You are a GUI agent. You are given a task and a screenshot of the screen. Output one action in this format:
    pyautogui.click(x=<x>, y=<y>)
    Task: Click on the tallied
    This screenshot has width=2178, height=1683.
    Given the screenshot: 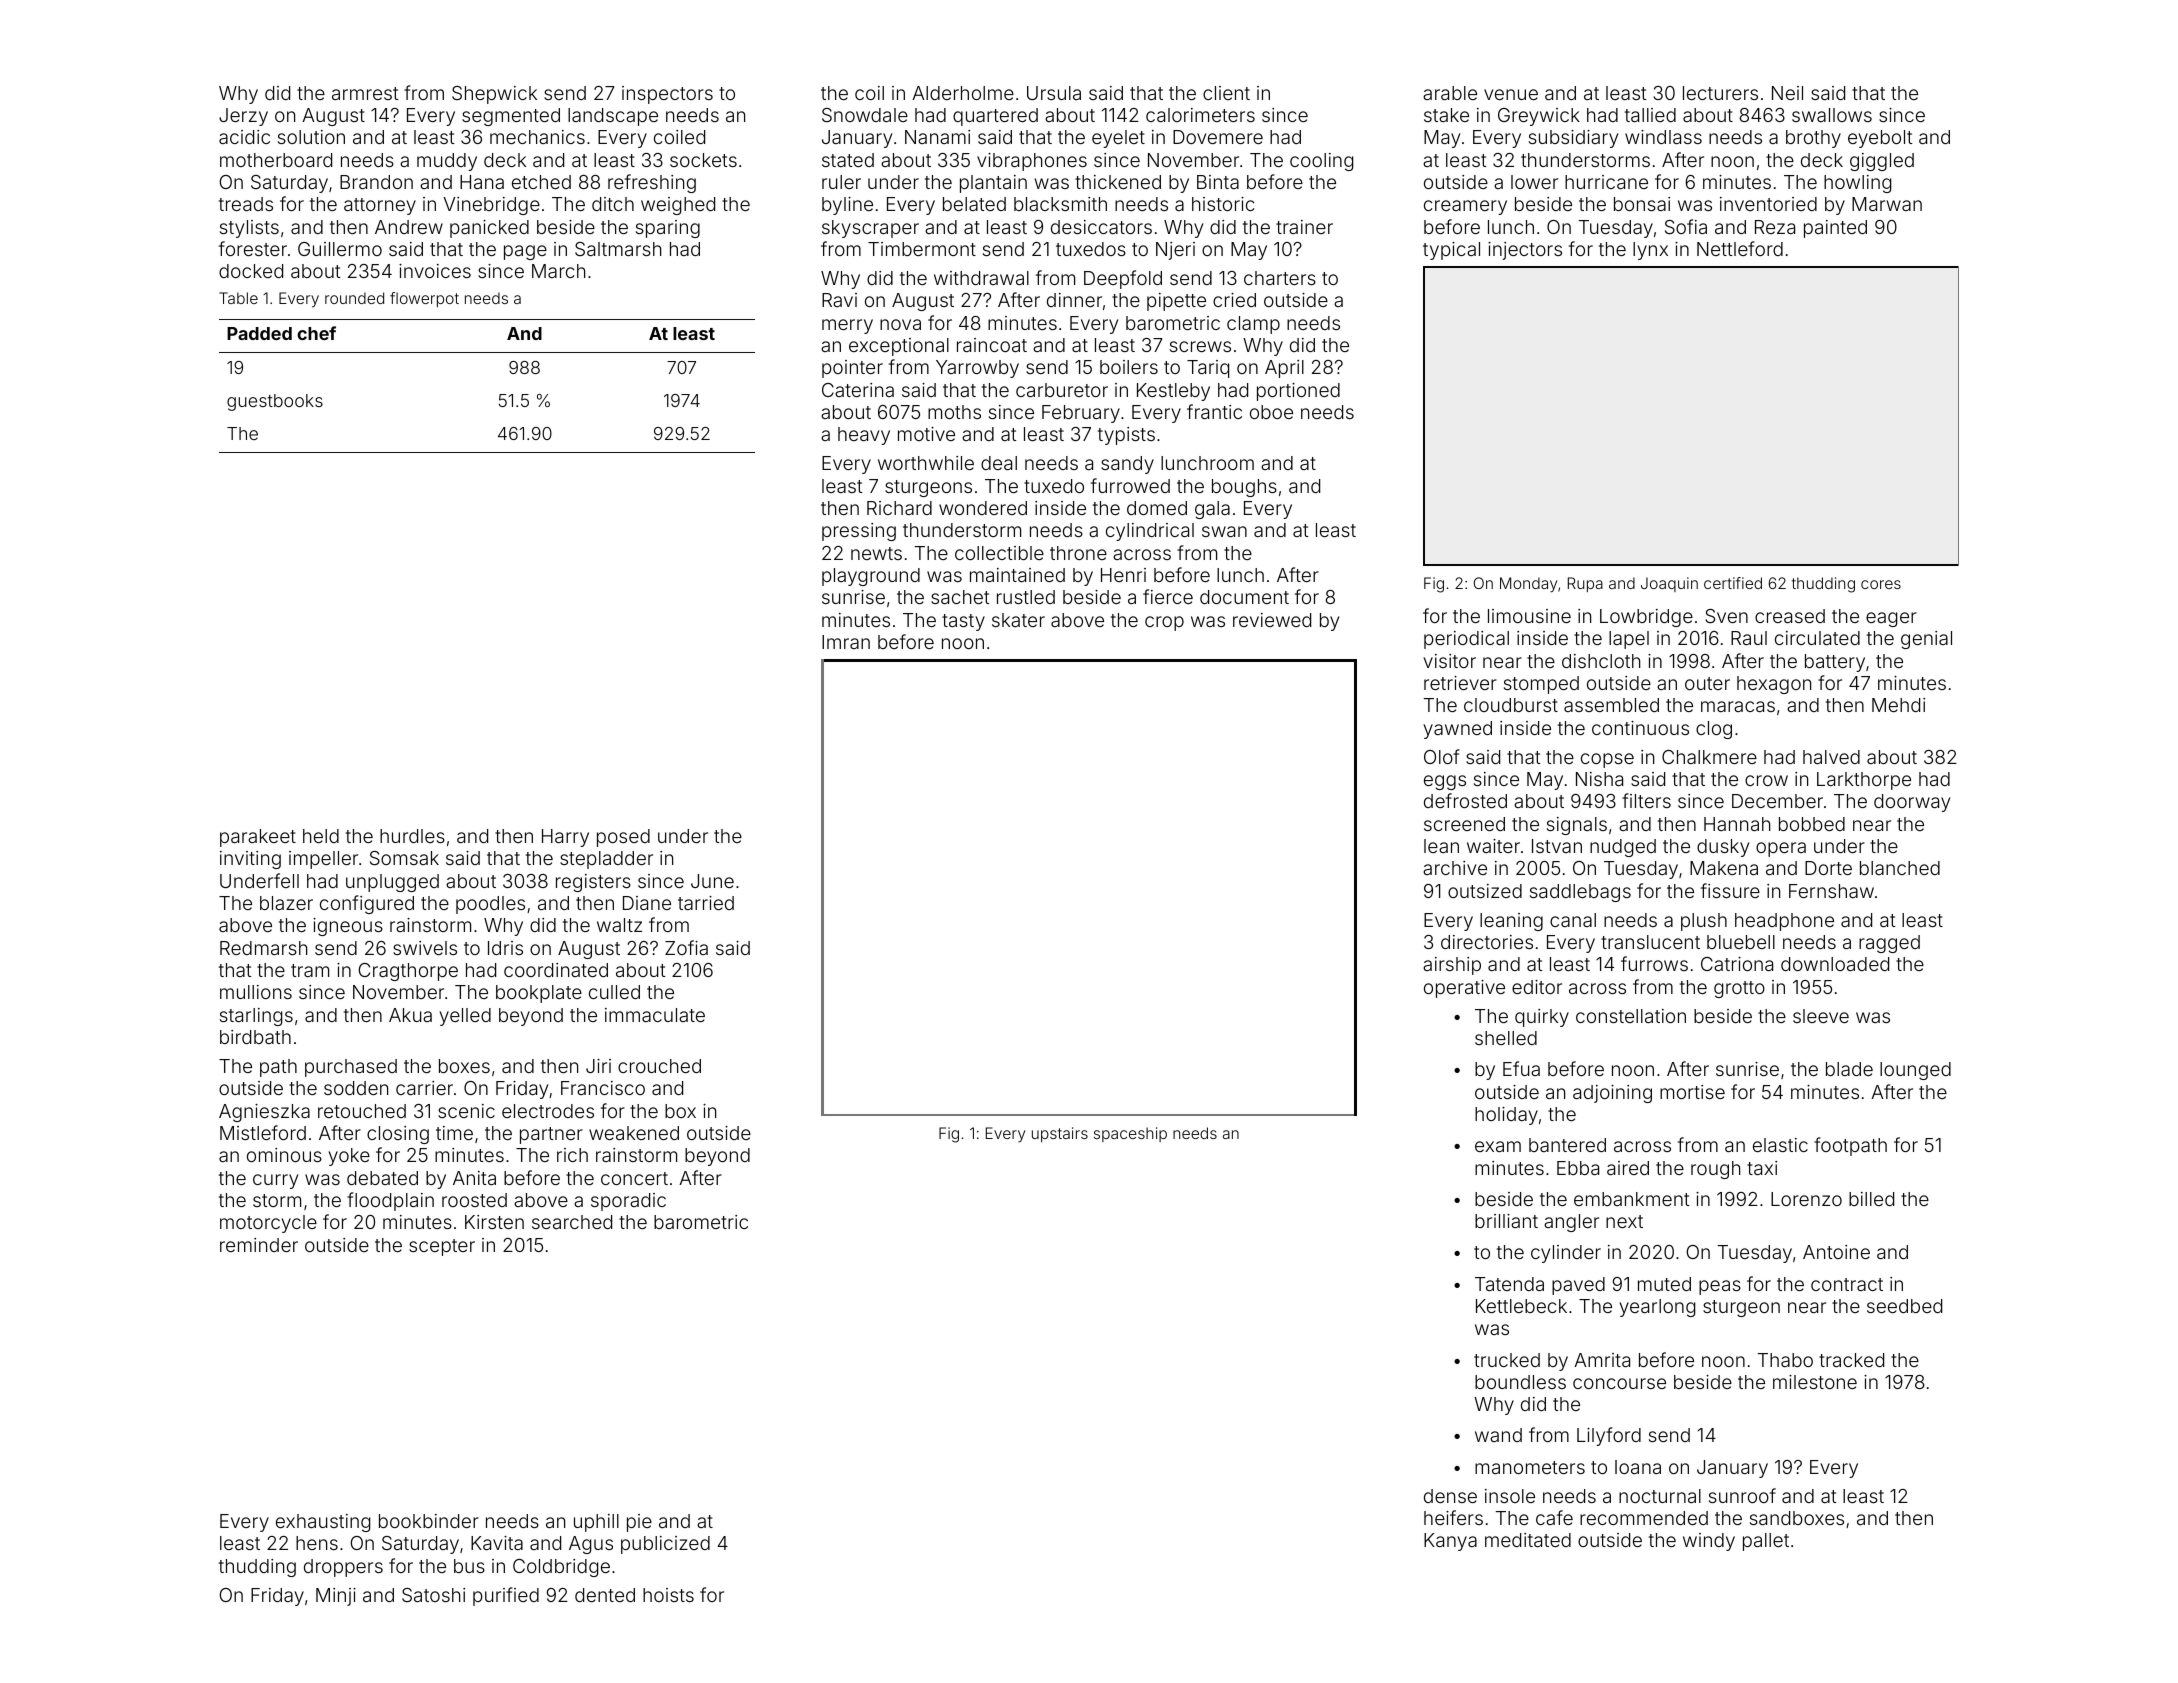 What is the action you would take?
    pyautogui.click(x=1650, y=115)
